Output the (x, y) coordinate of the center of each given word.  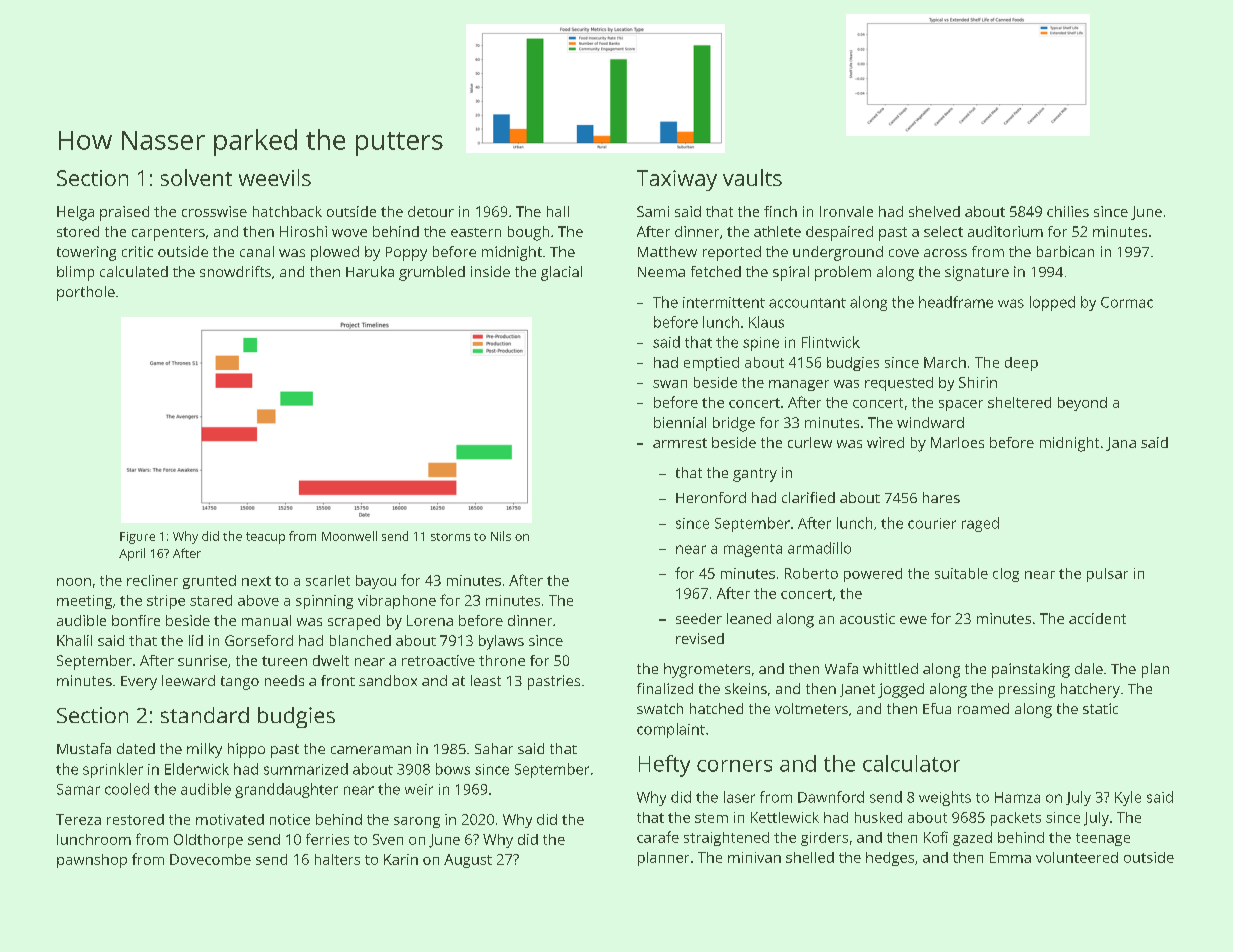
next (256, 581)
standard (205, 715)
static (1100, 708)
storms (450, 537)
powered (873, 575)
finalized (665, 688)
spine (761, 344)
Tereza (78, 819)
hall (558, 211)
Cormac (1127, 302)
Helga (75, 213)
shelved (934, 211)
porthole (86, 293)
